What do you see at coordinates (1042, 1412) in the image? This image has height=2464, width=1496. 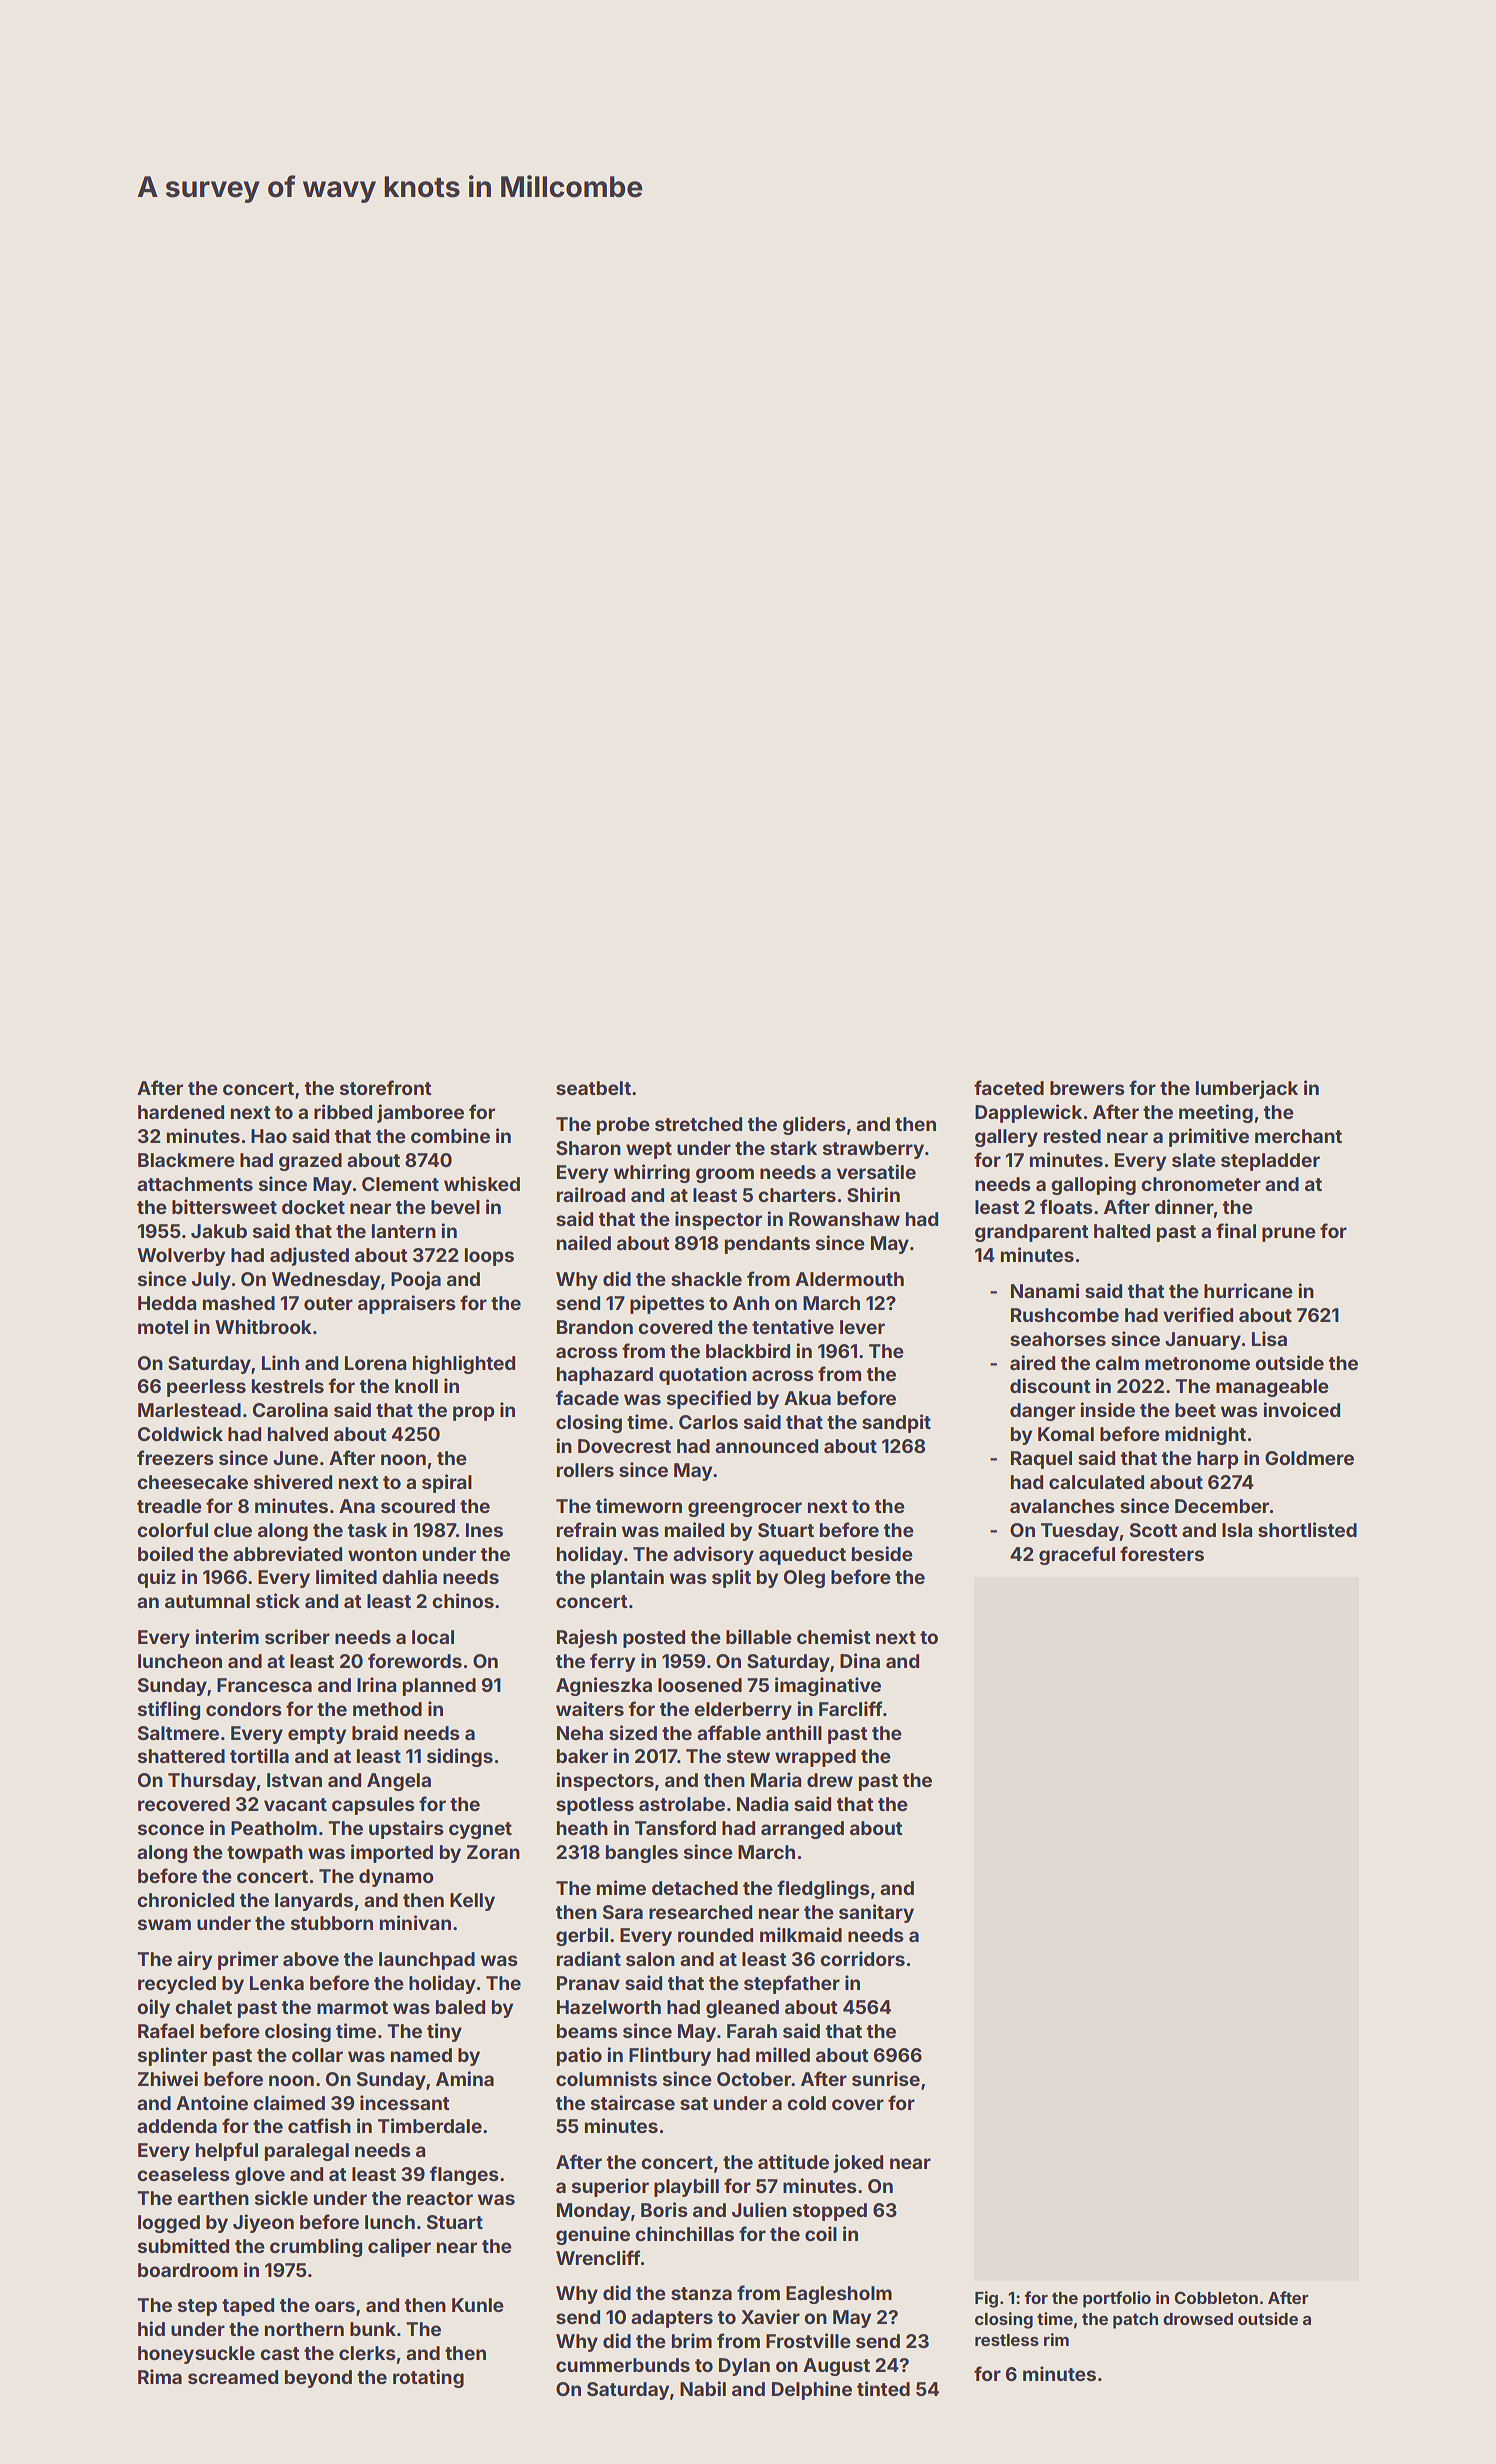 I see `danger` at bounding box center [1042, 1412].
